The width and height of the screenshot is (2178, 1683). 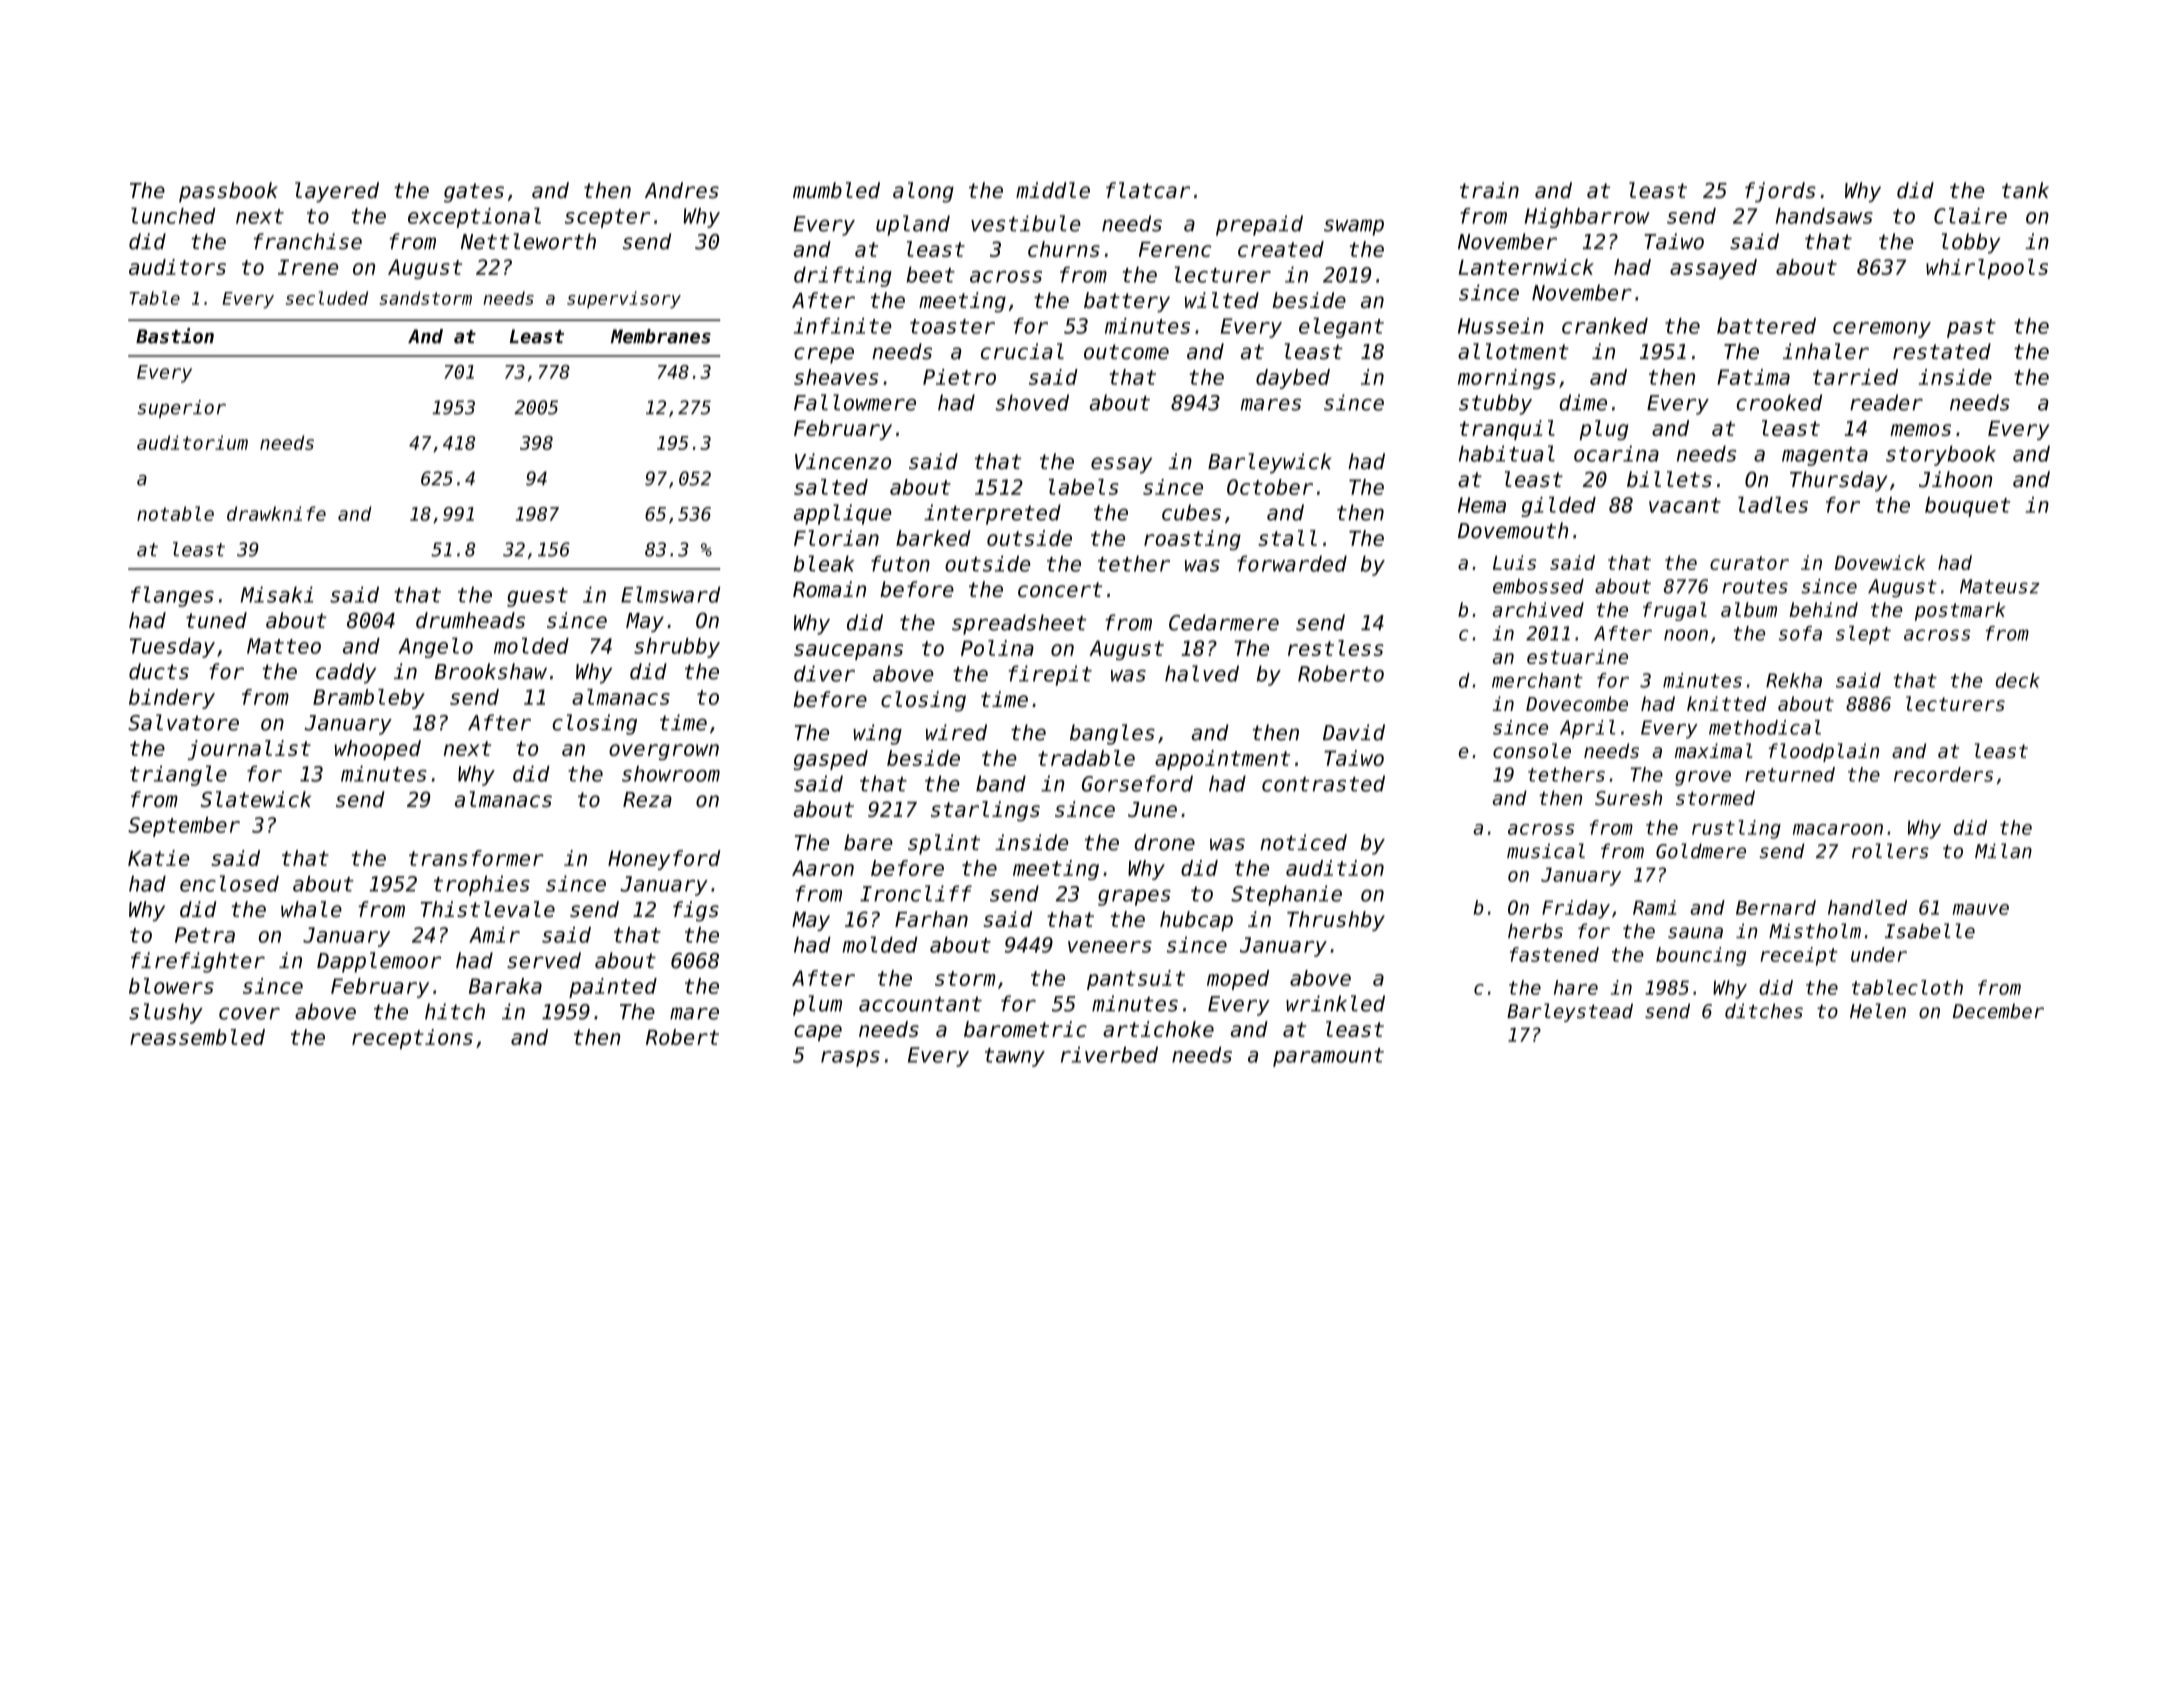 What do you see at coordinates (2025, 190) in the screenshot?
I see `tank` at bounding box center [2025, 190].
